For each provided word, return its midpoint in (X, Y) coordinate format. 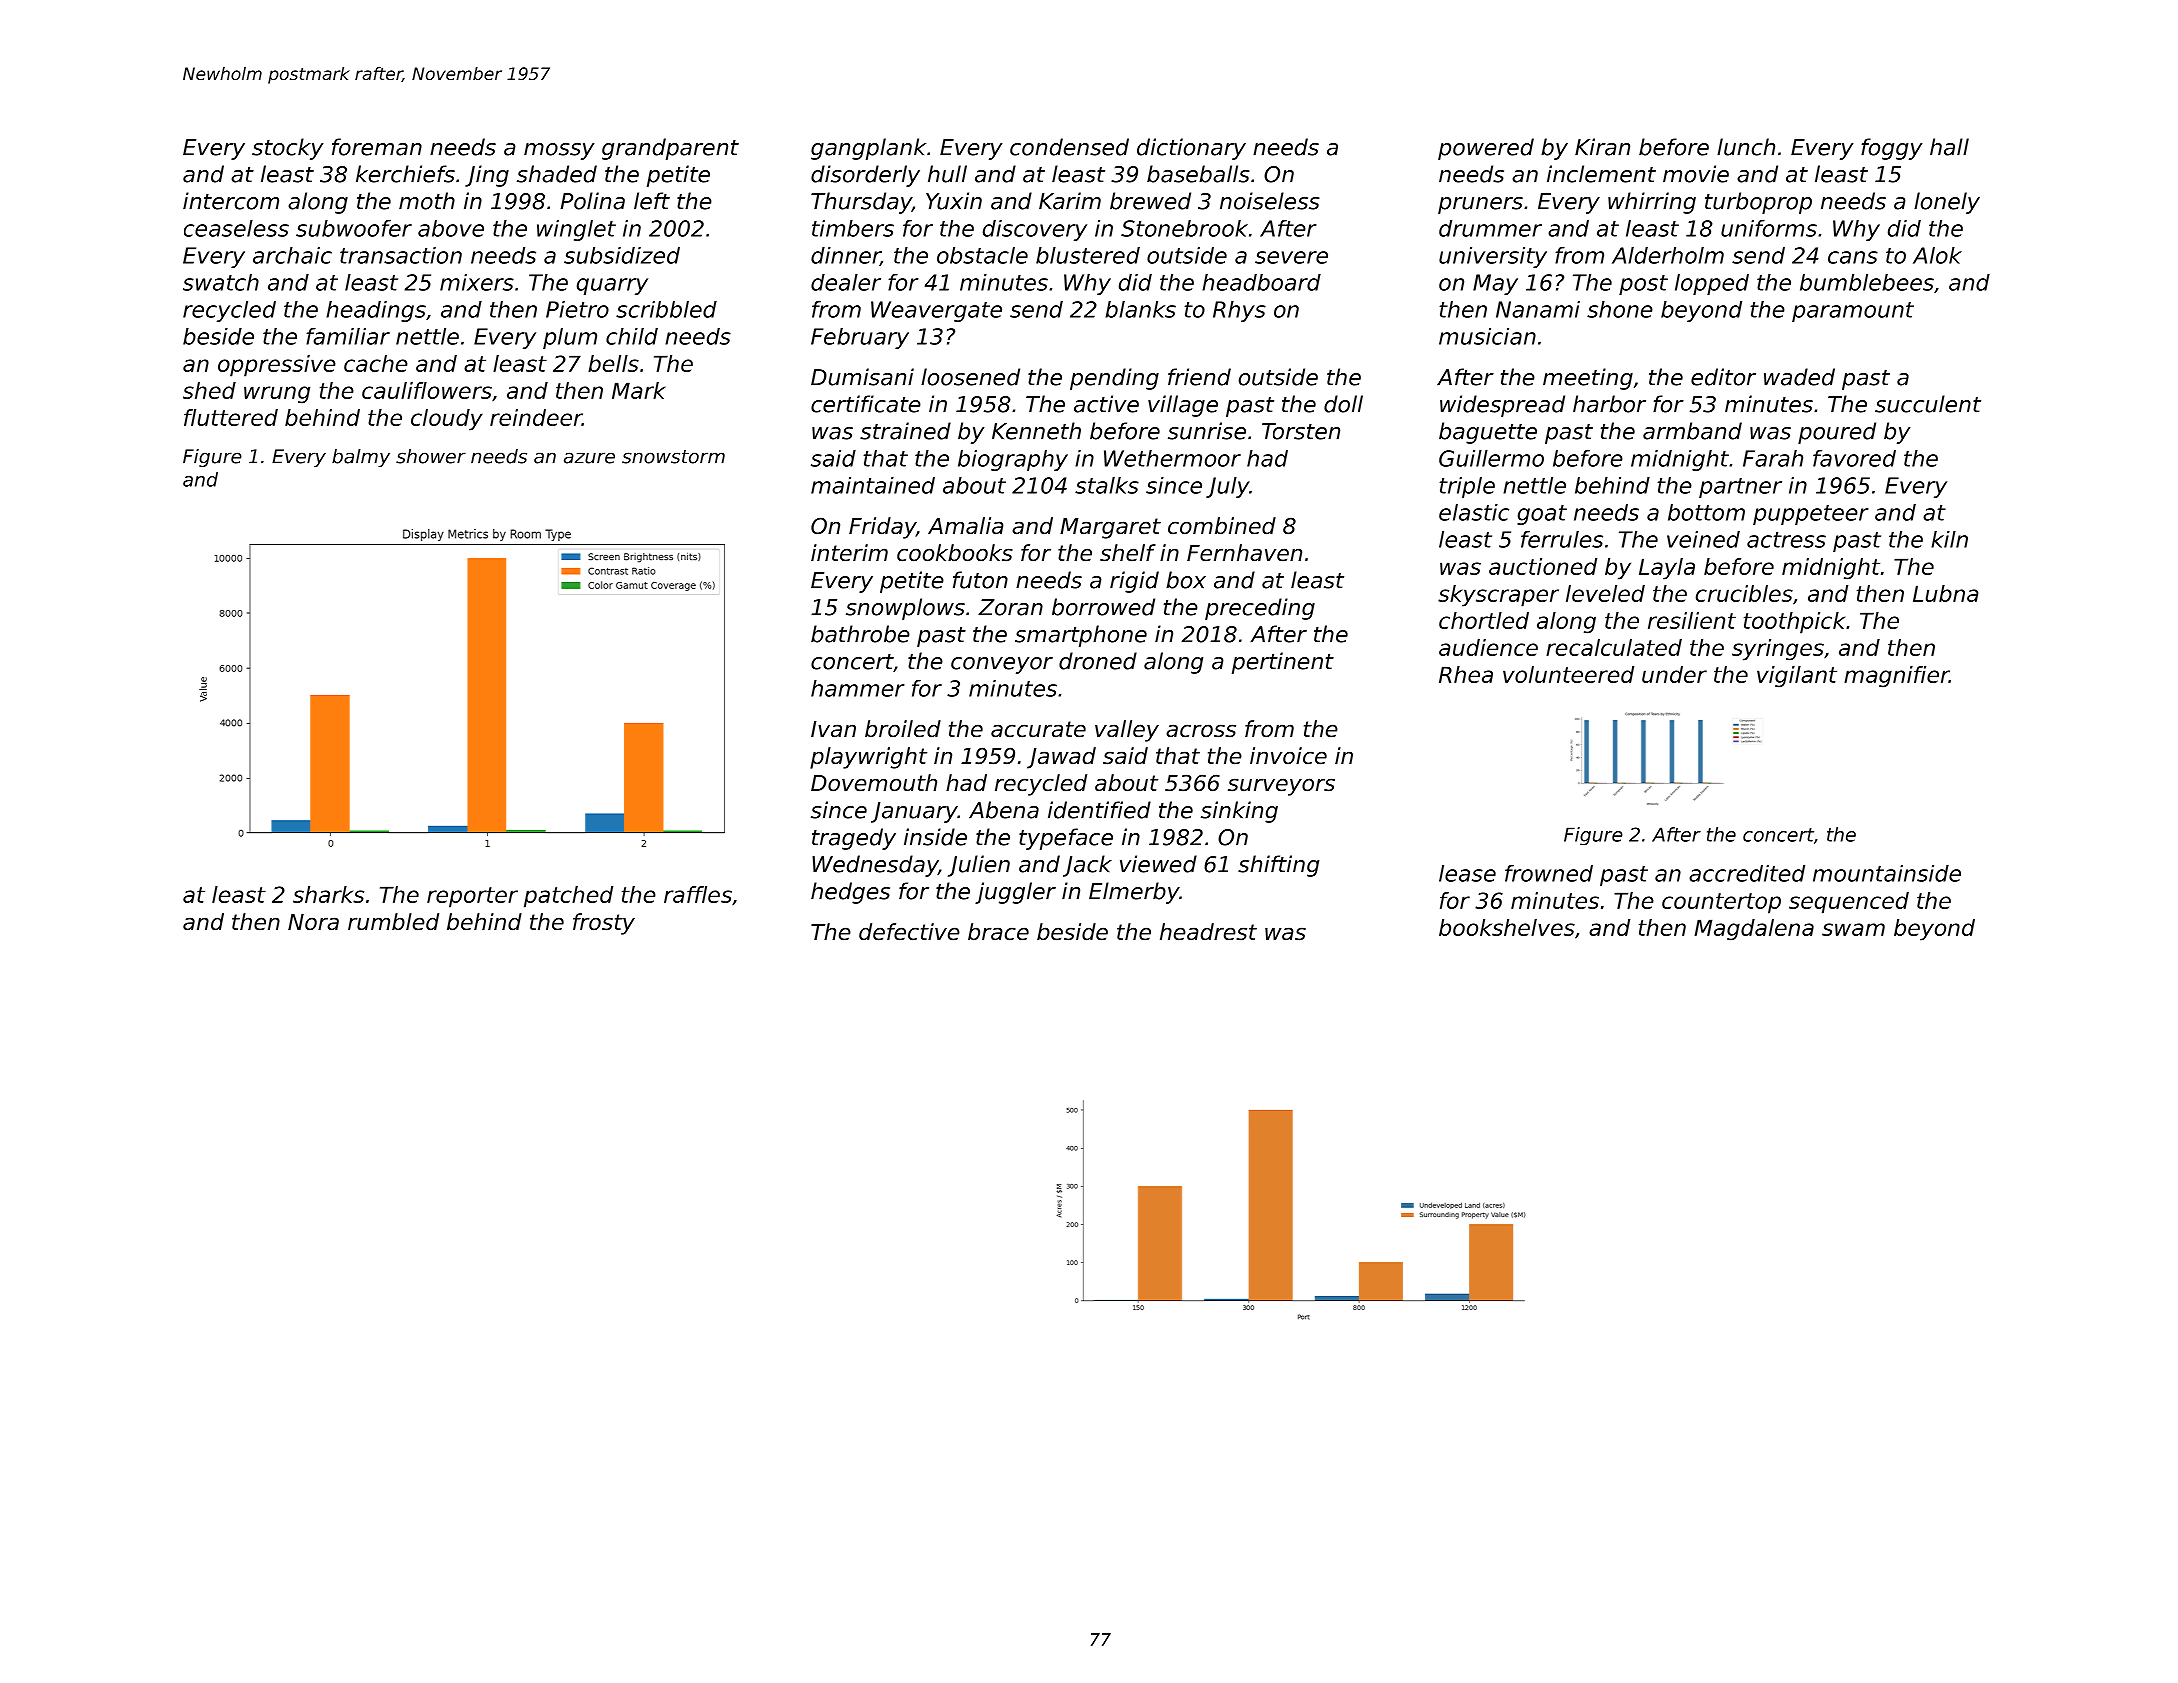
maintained (873, 485)
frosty (604, 924)
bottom (1706, 512)
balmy (361, 458)
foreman (377, 147)
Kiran (1602, 147)
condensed (1069, 147)
